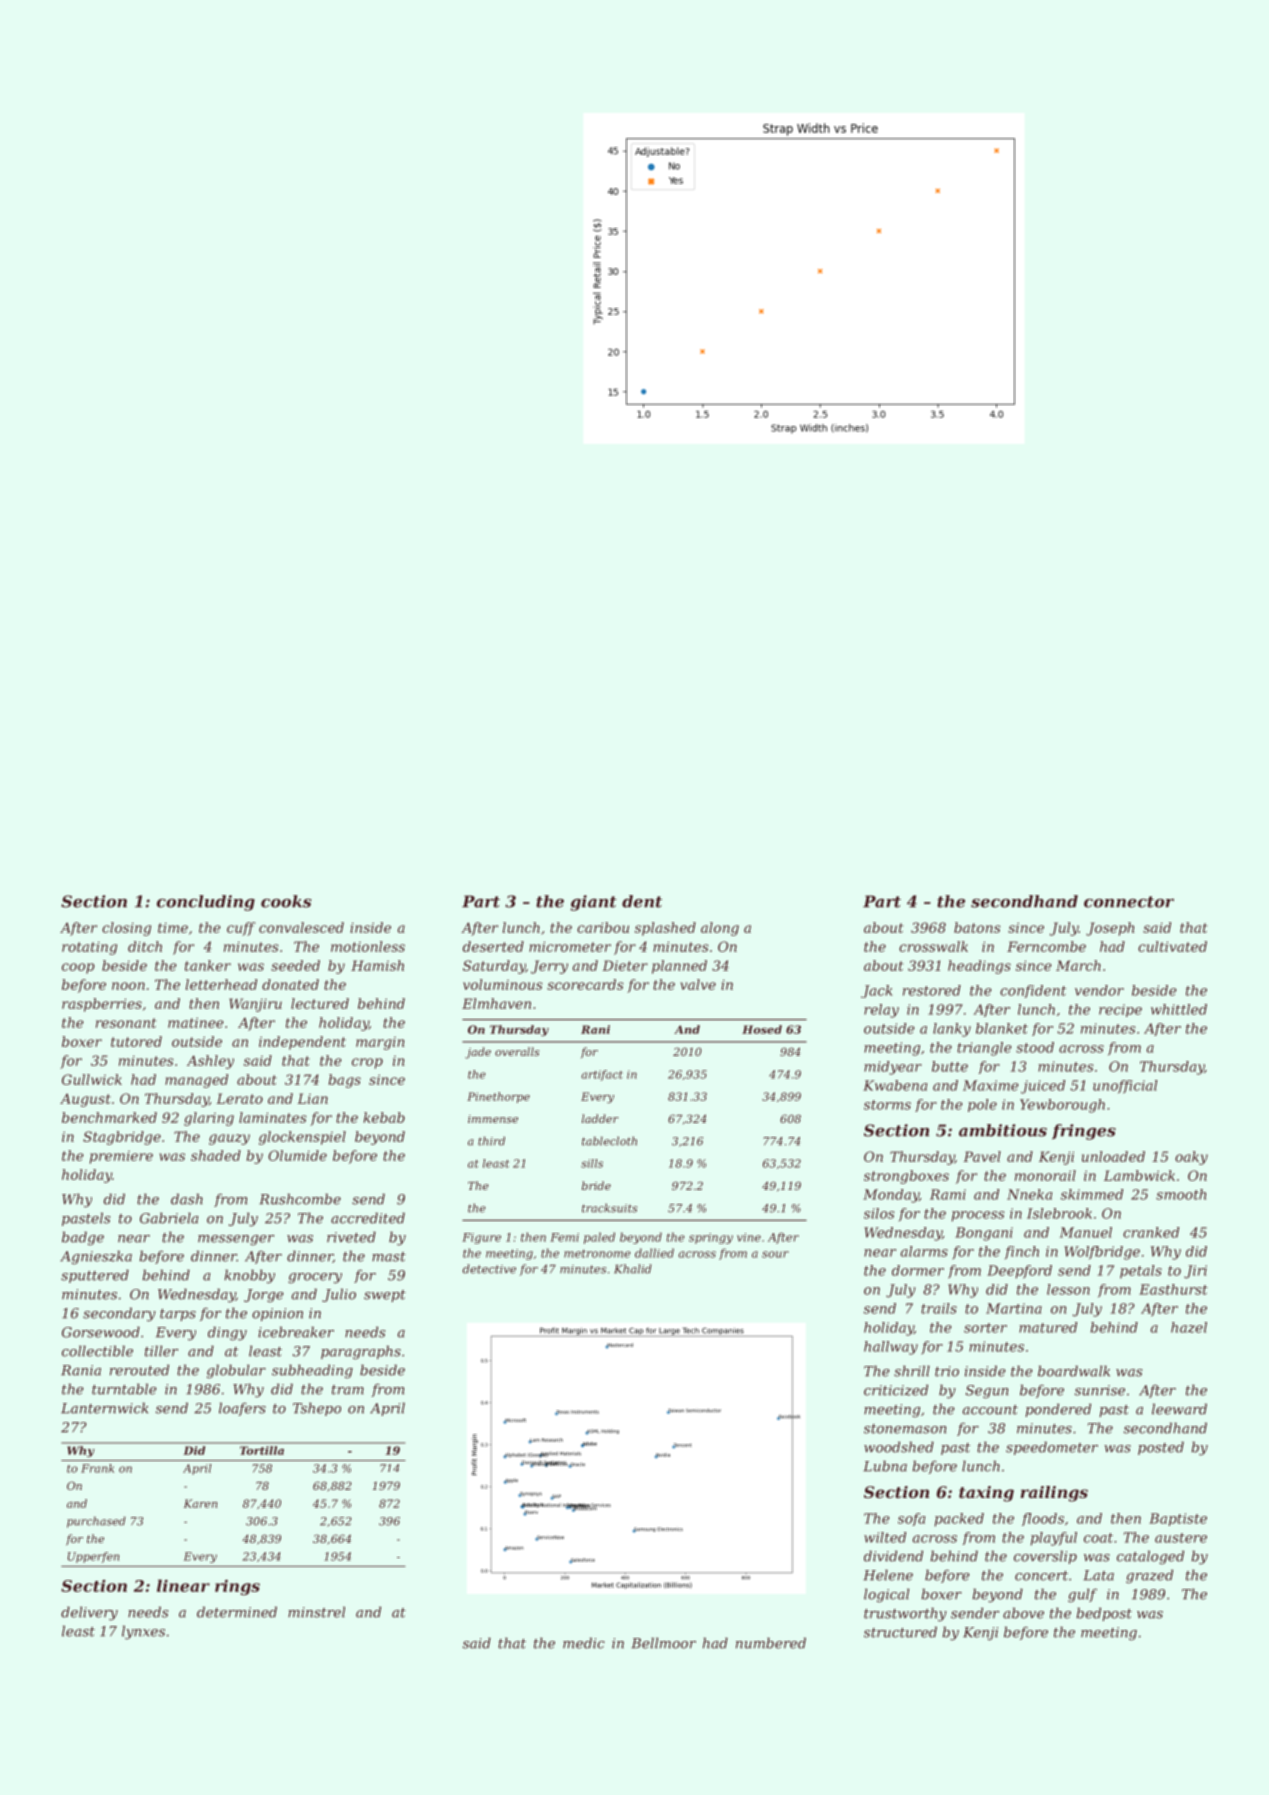  I want to click on alarms, so click(924, 1251).
